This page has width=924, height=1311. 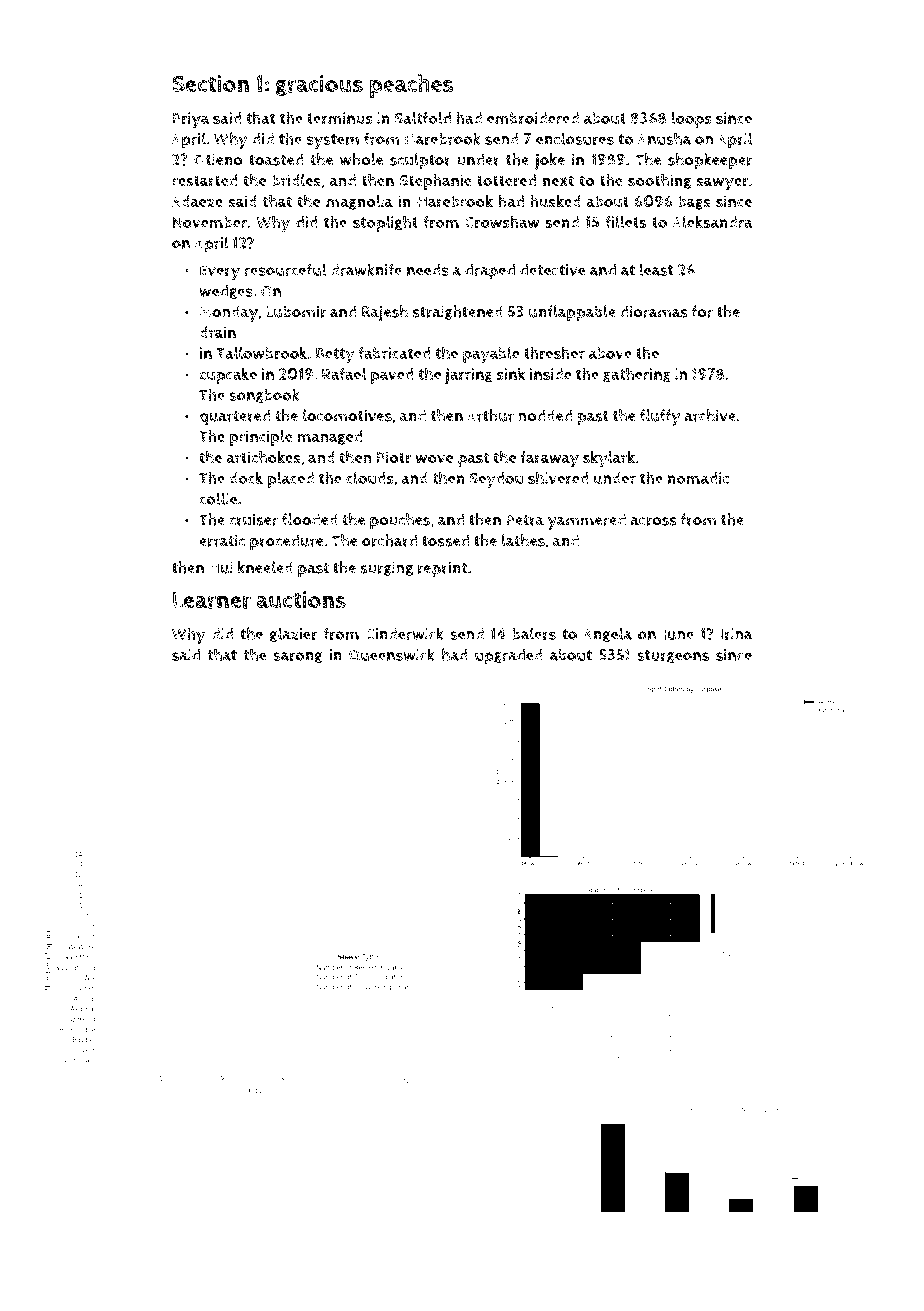 I want to click on sculptor, so click(x=420, y=161).
